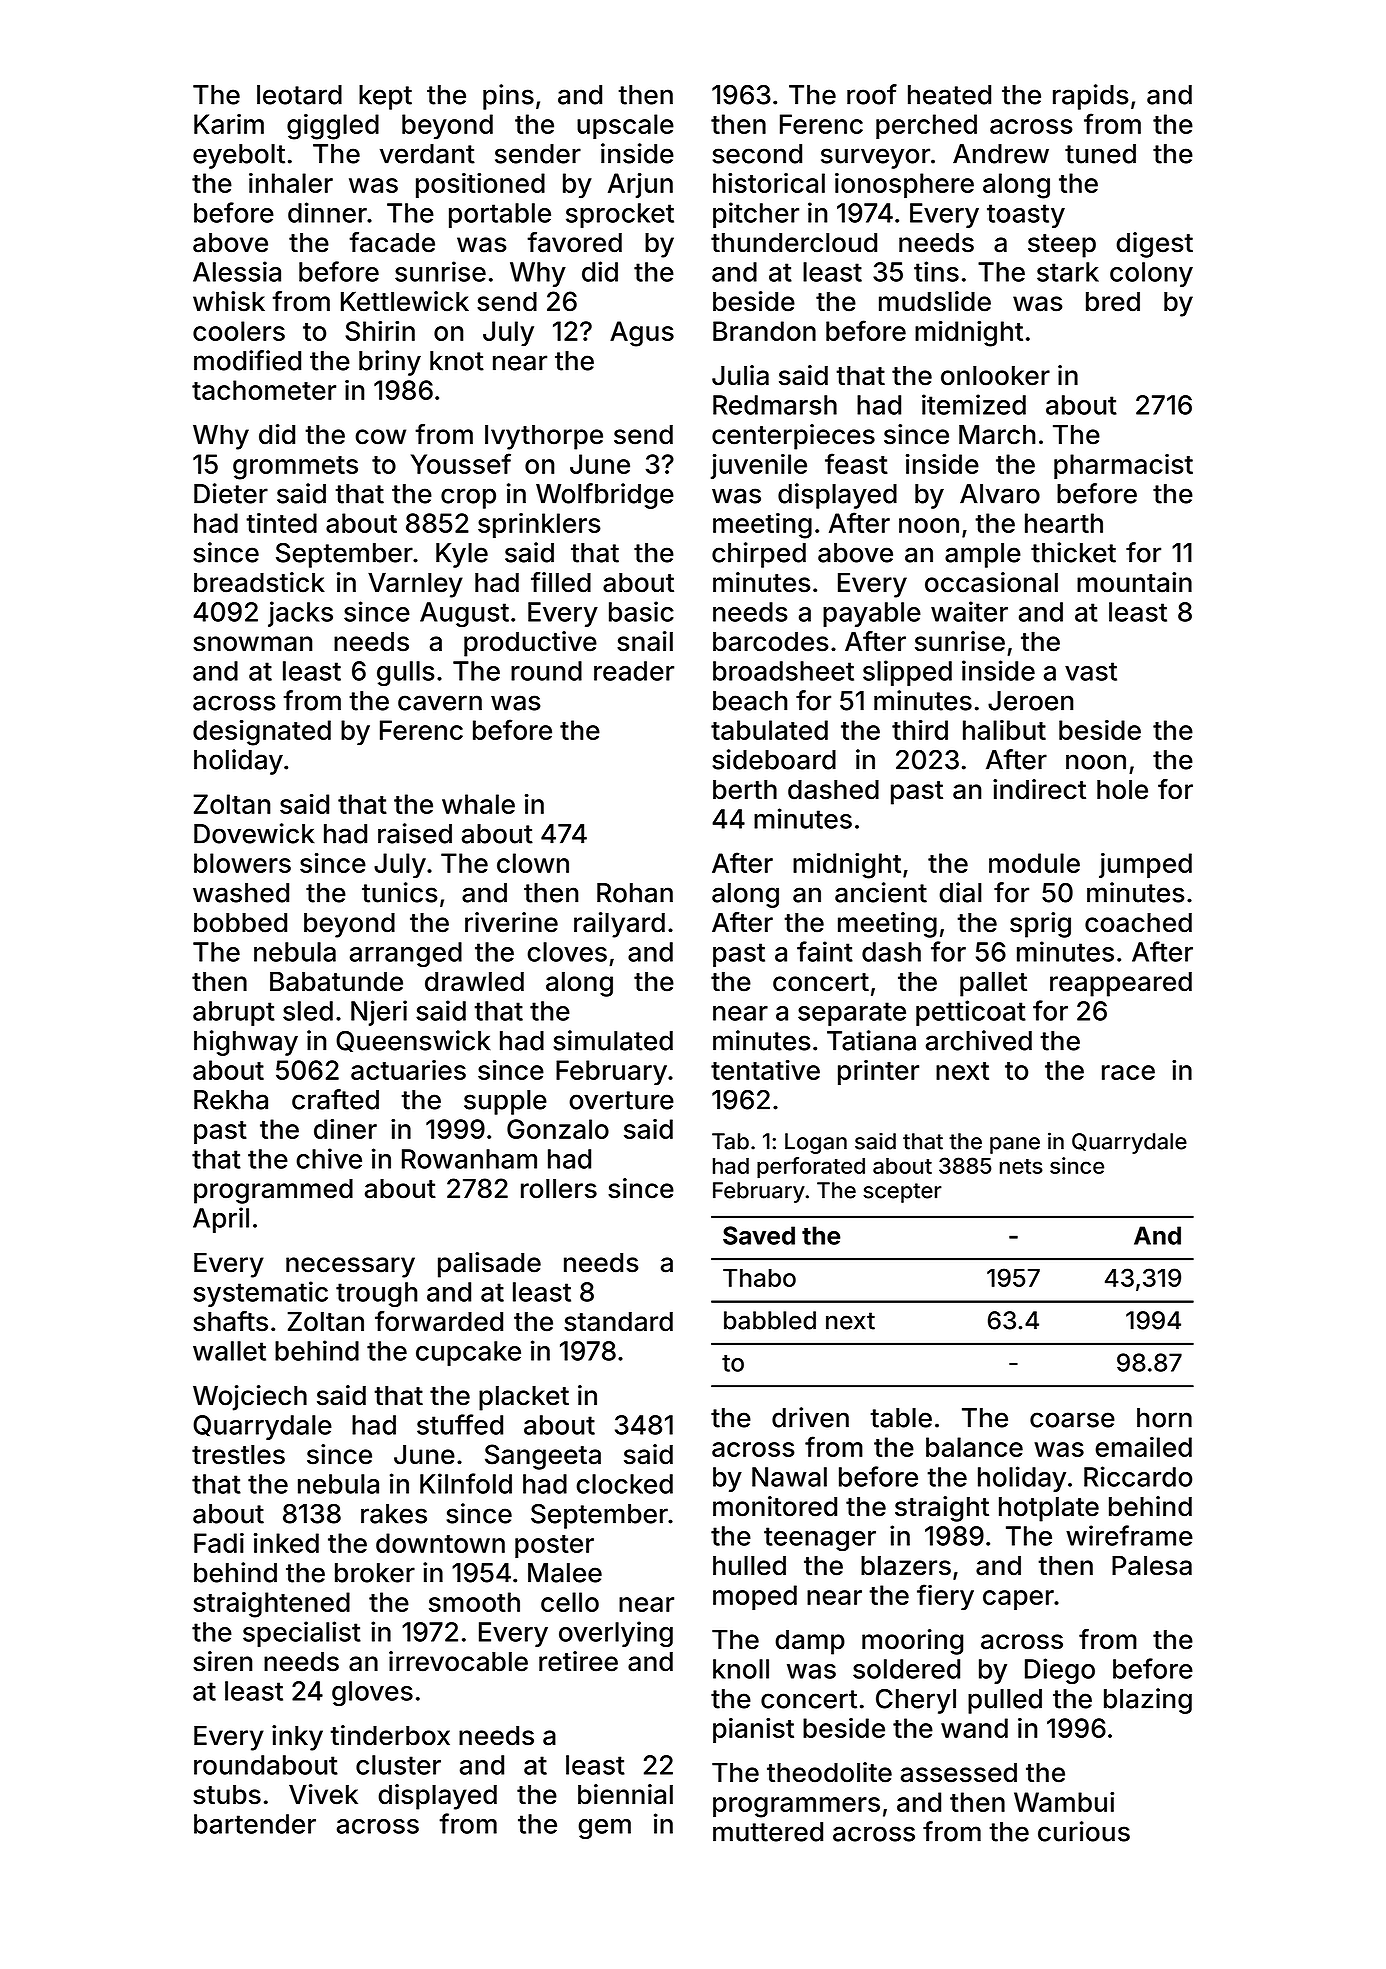 This screenshot has width=1386, height=1969. Describe the element at coordinates (469, 1159) in the screenshot. I see `Rowanham` at that location.
